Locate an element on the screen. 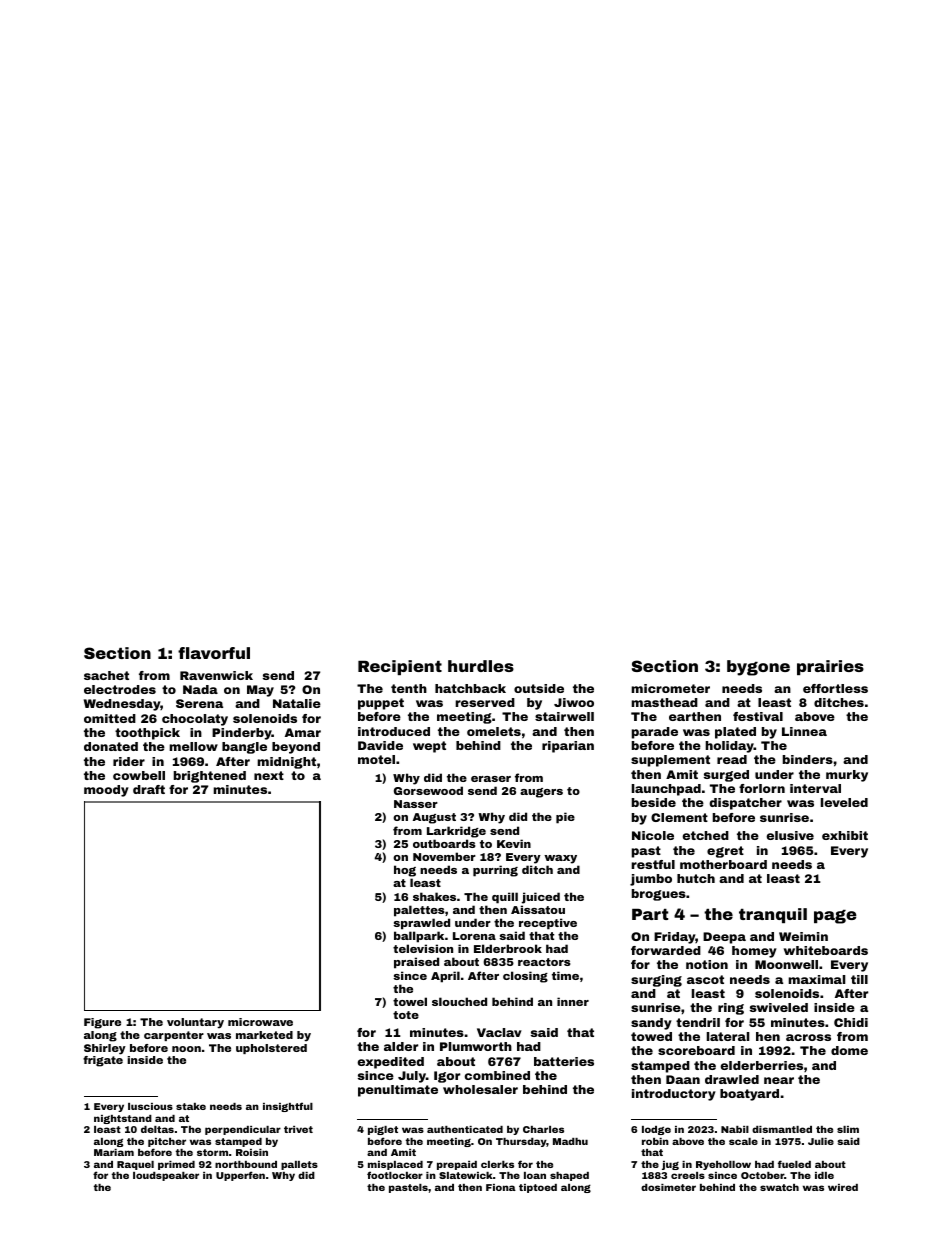 This screenshot has height=1233, width=952. loudspeaker is located at coordinates (166, 1176).
